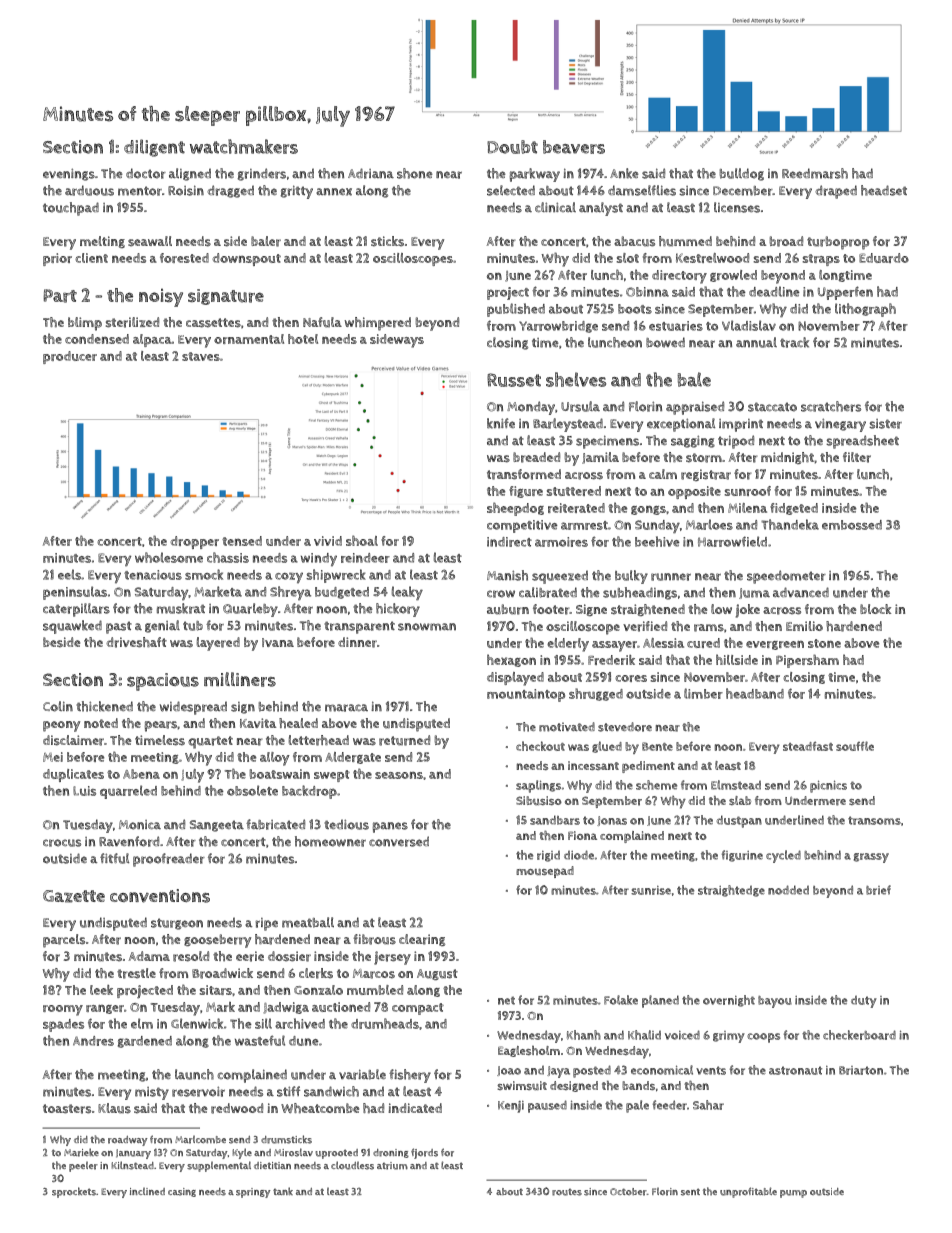  I want to click on embossed, so click(852, 525).
